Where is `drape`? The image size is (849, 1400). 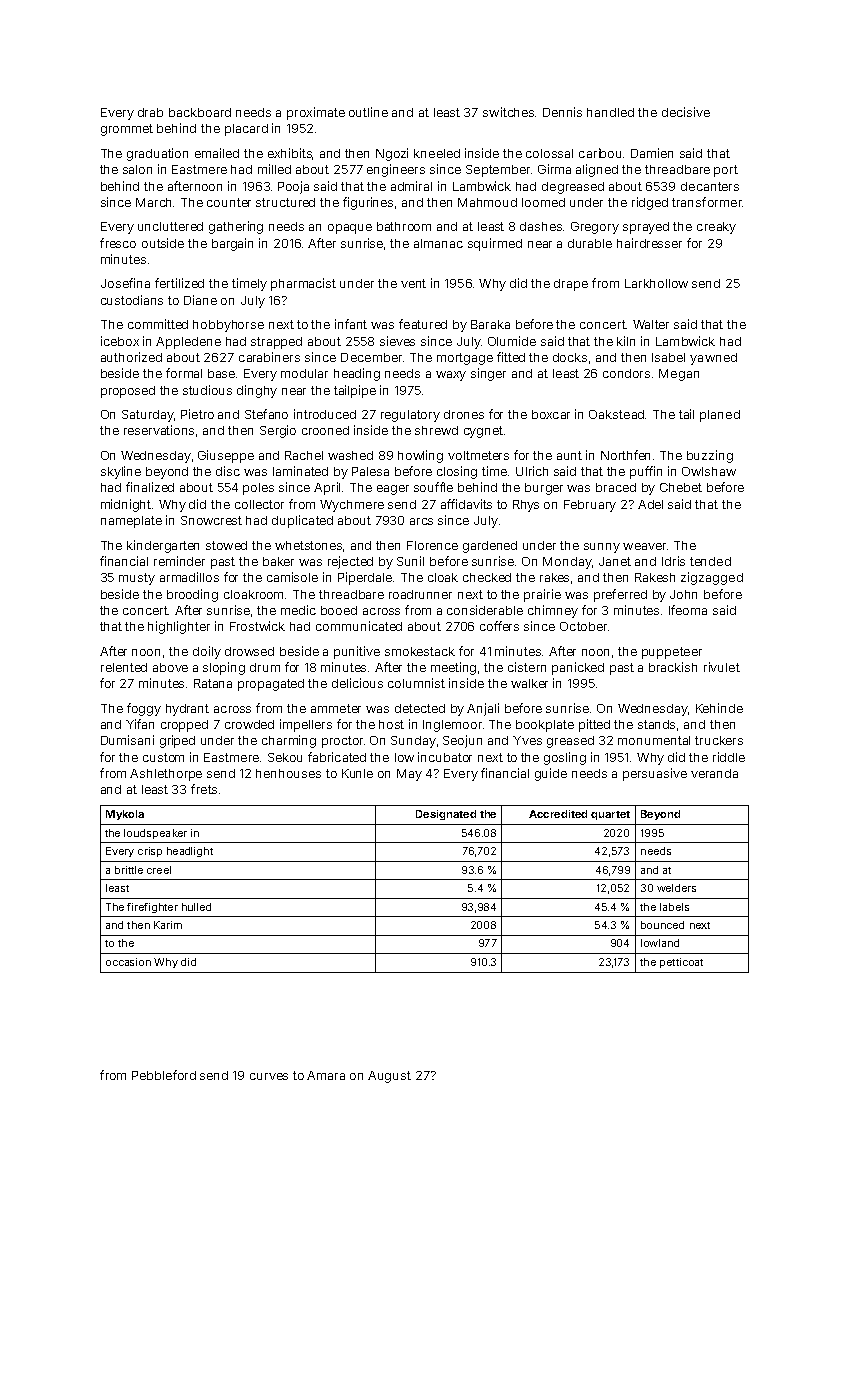 drape is located at coordinates (571, 285).
